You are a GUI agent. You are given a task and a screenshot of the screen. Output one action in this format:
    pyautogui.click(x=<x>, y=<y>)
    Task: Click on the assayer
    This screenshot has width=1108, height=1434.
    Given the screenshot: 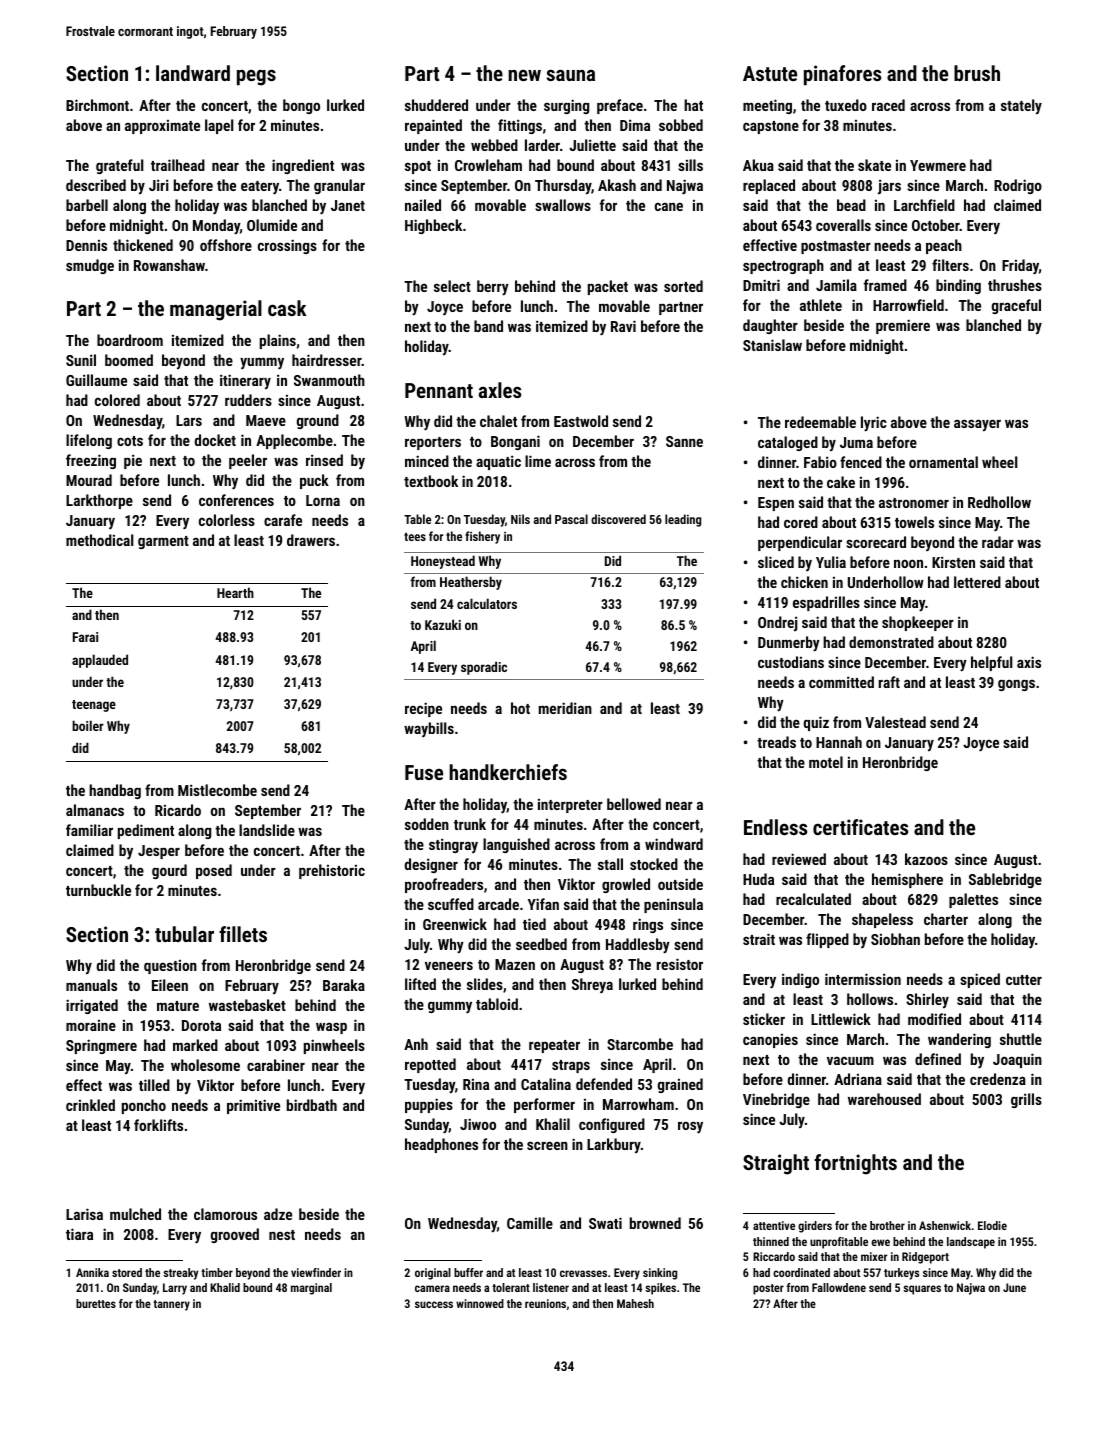 What is the action you would take?
    pyautogui.click(x=977, y=425)
